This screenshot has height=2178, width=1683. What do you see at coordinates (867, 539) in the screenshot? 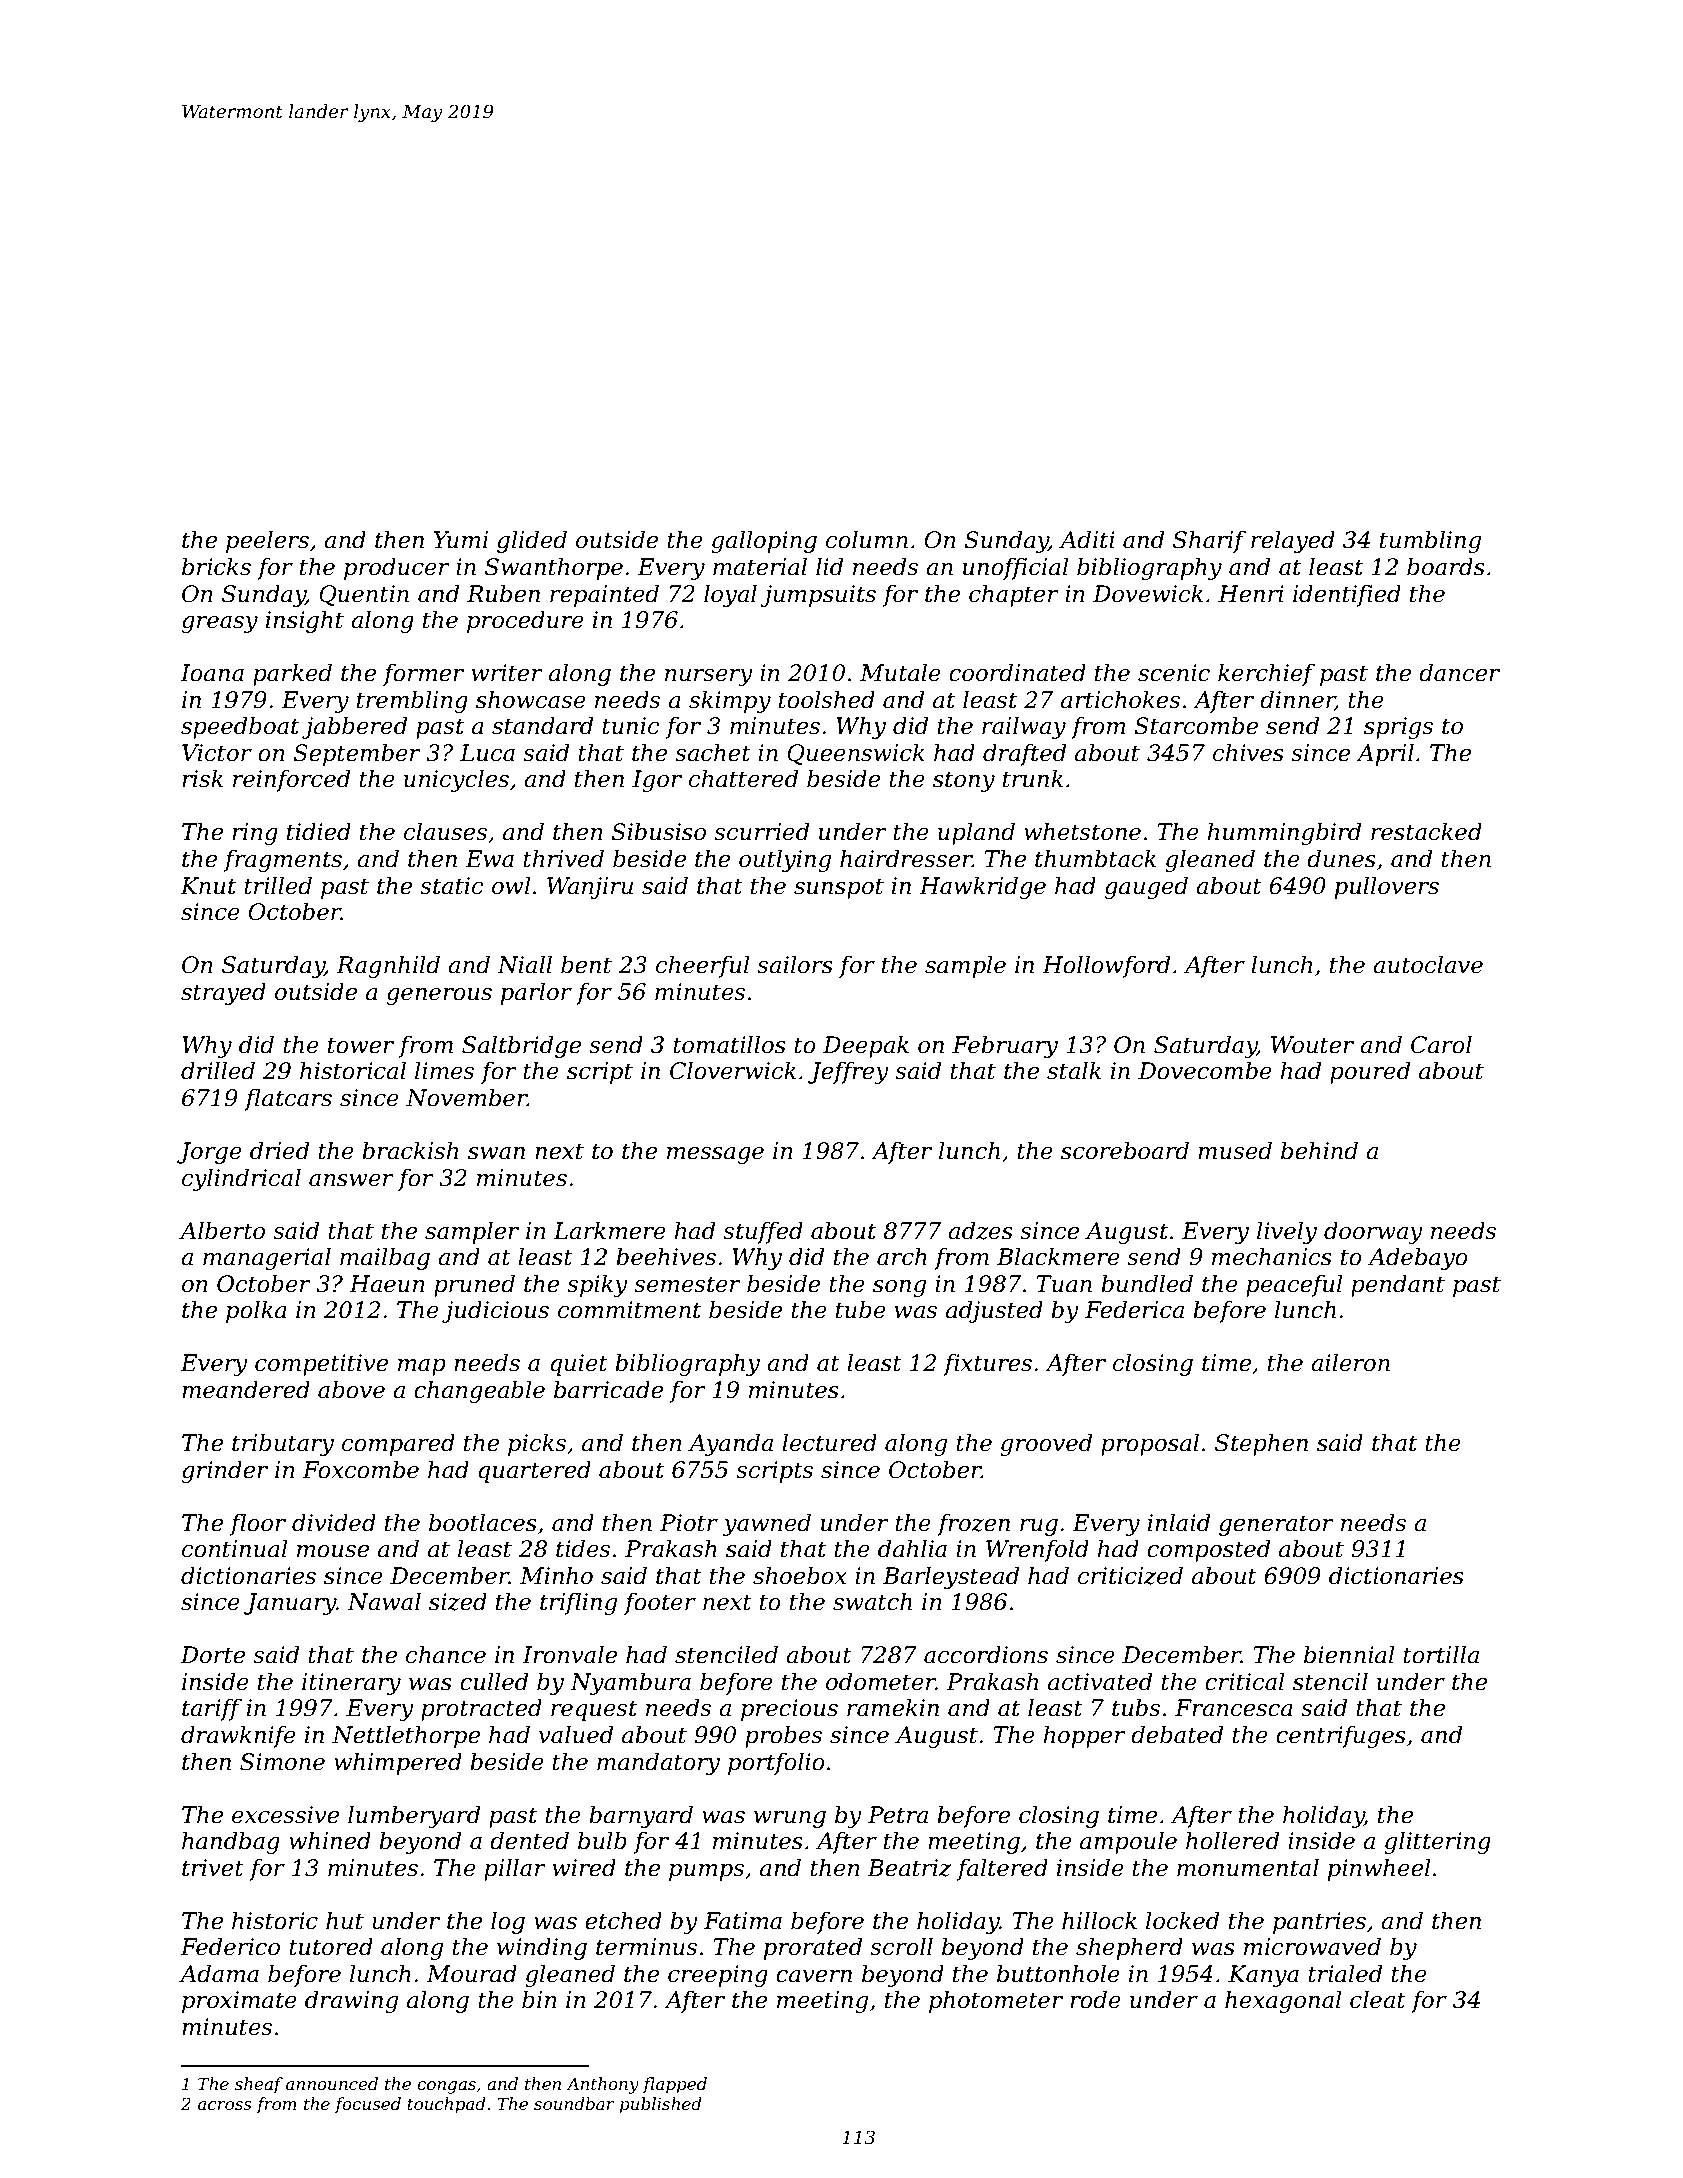
I see `column` at bounding box center [867, 539].
